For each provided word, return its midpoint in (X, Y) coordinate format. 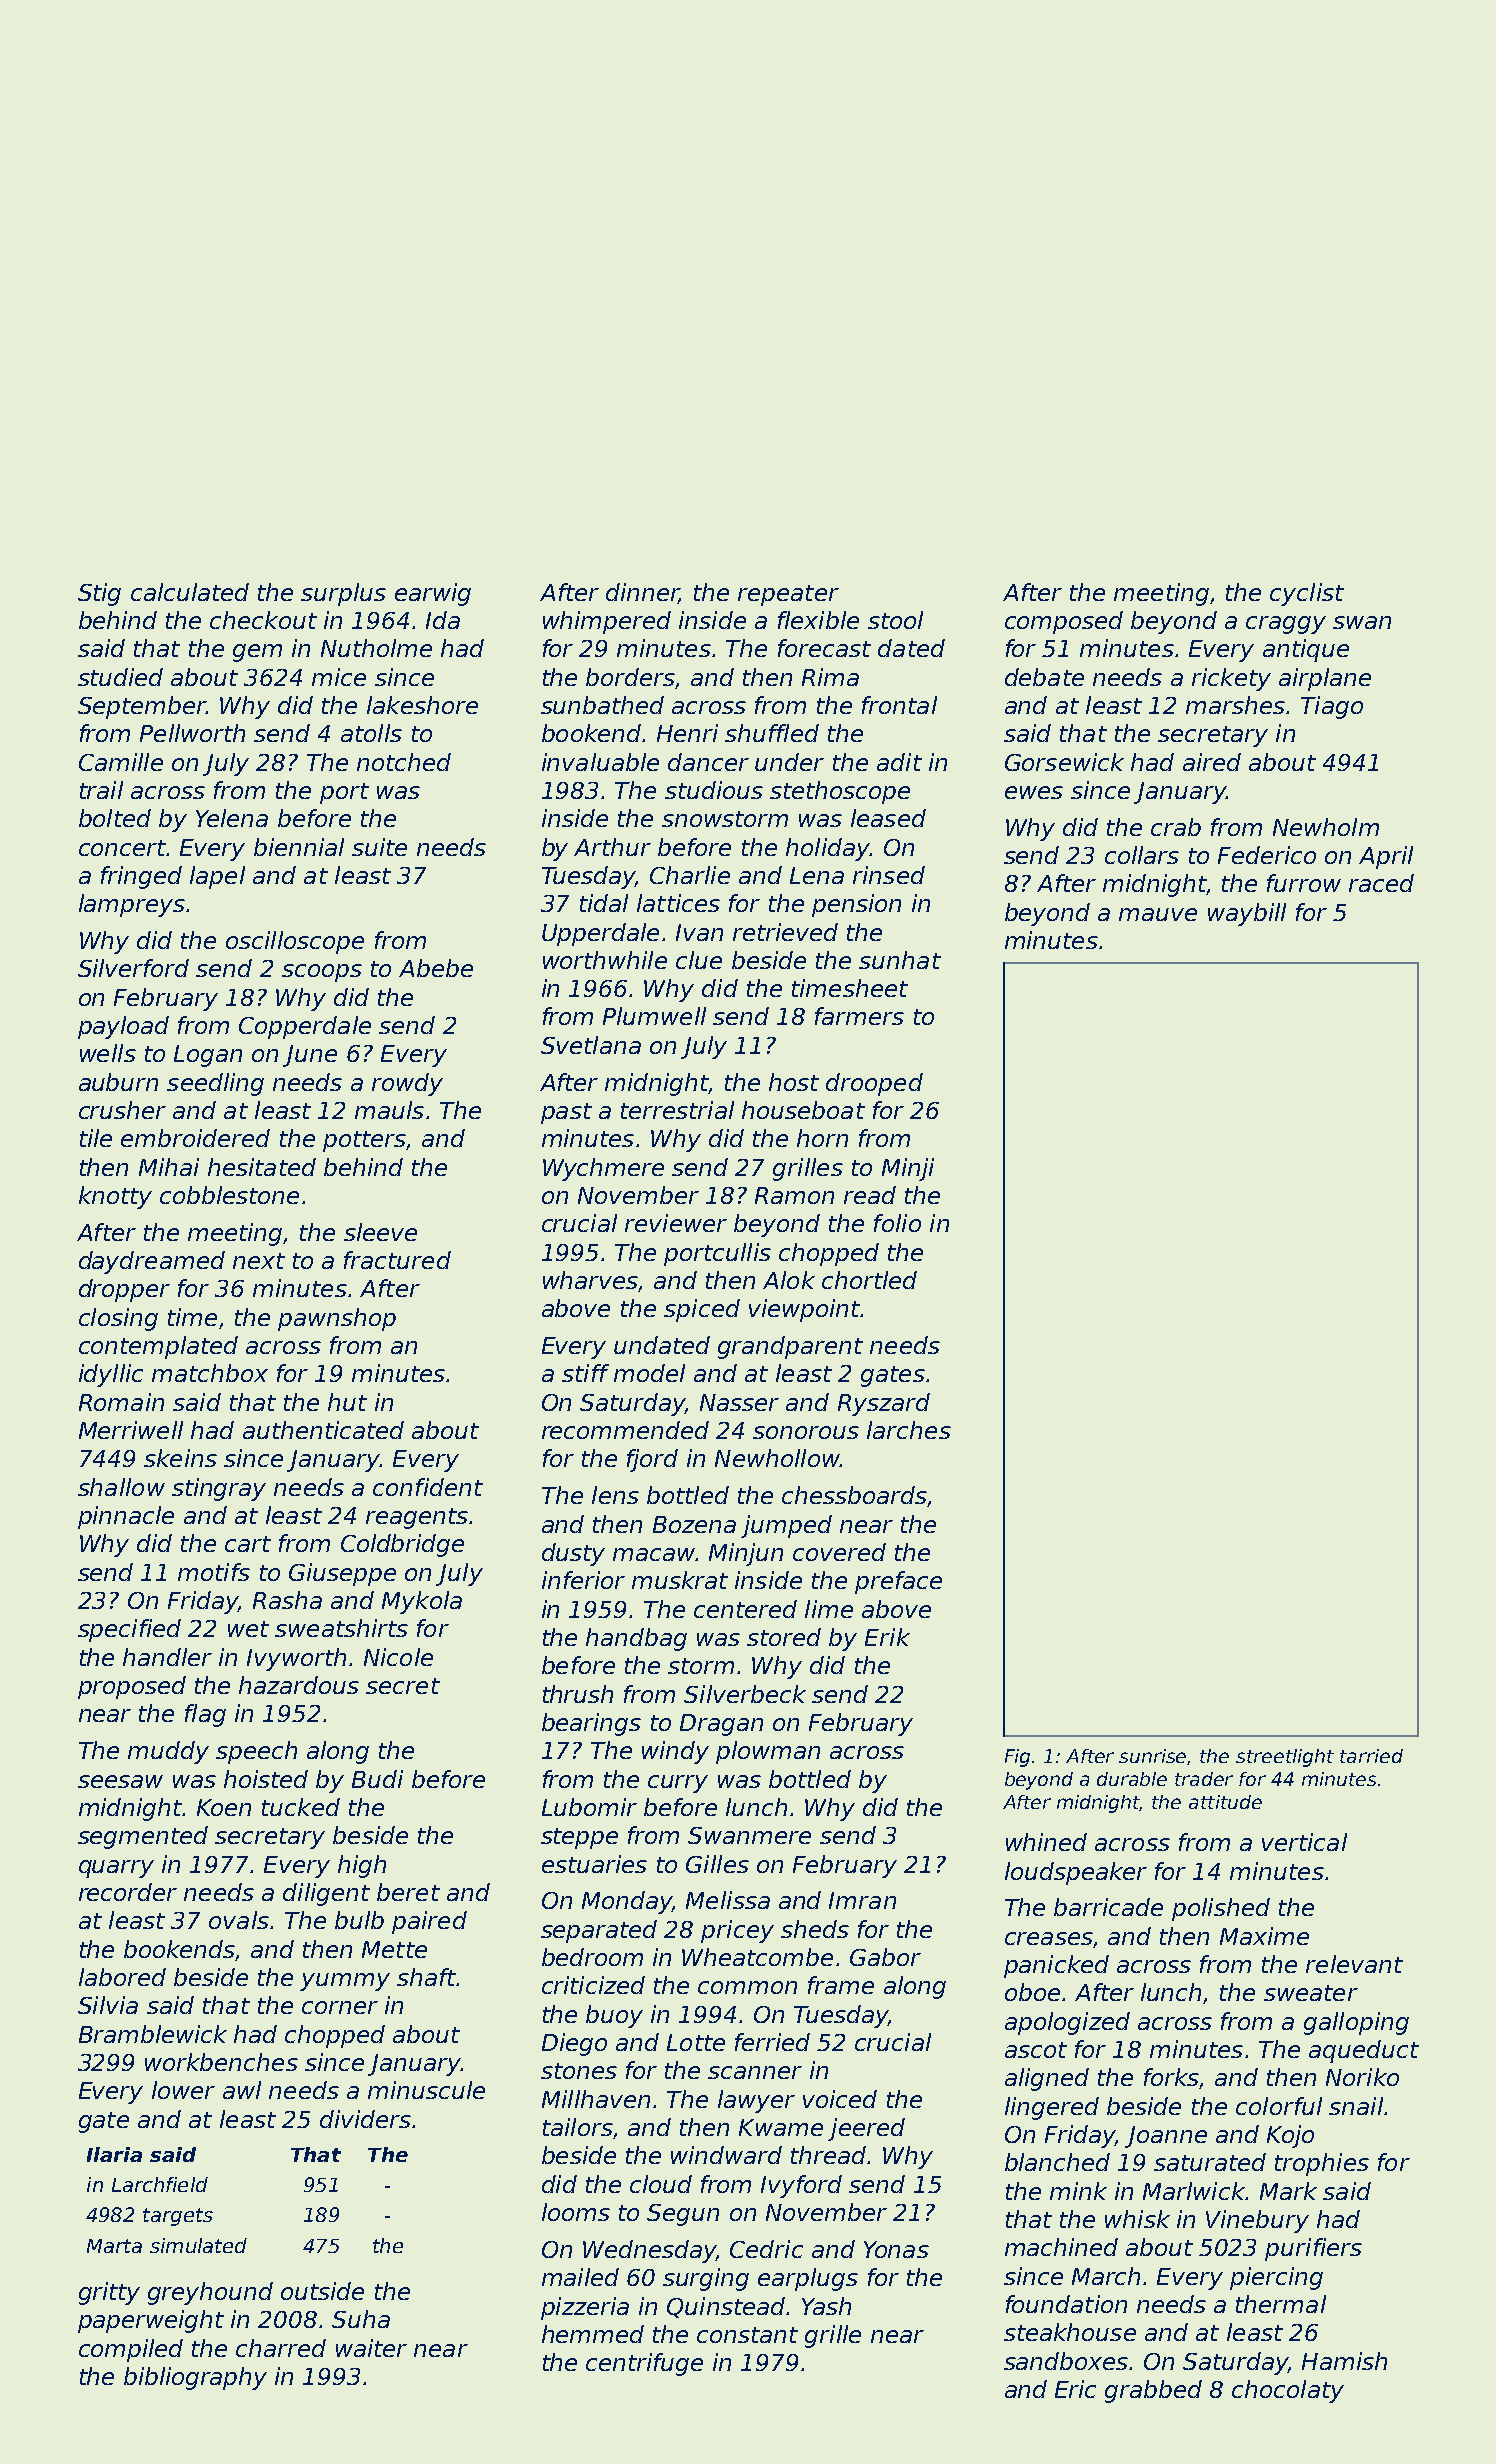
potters (364, 1141)
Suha (361, 2319)
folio (897, 1223)
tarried (1371, 1756)
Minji (908, 1169)
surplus (343, 594)
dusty (573, 1554)
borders (630, 677)
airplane (1325, 679)
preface (898, 1582)
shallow (121, 1487)
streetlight (1285, 1758)
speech (256, 1752)
